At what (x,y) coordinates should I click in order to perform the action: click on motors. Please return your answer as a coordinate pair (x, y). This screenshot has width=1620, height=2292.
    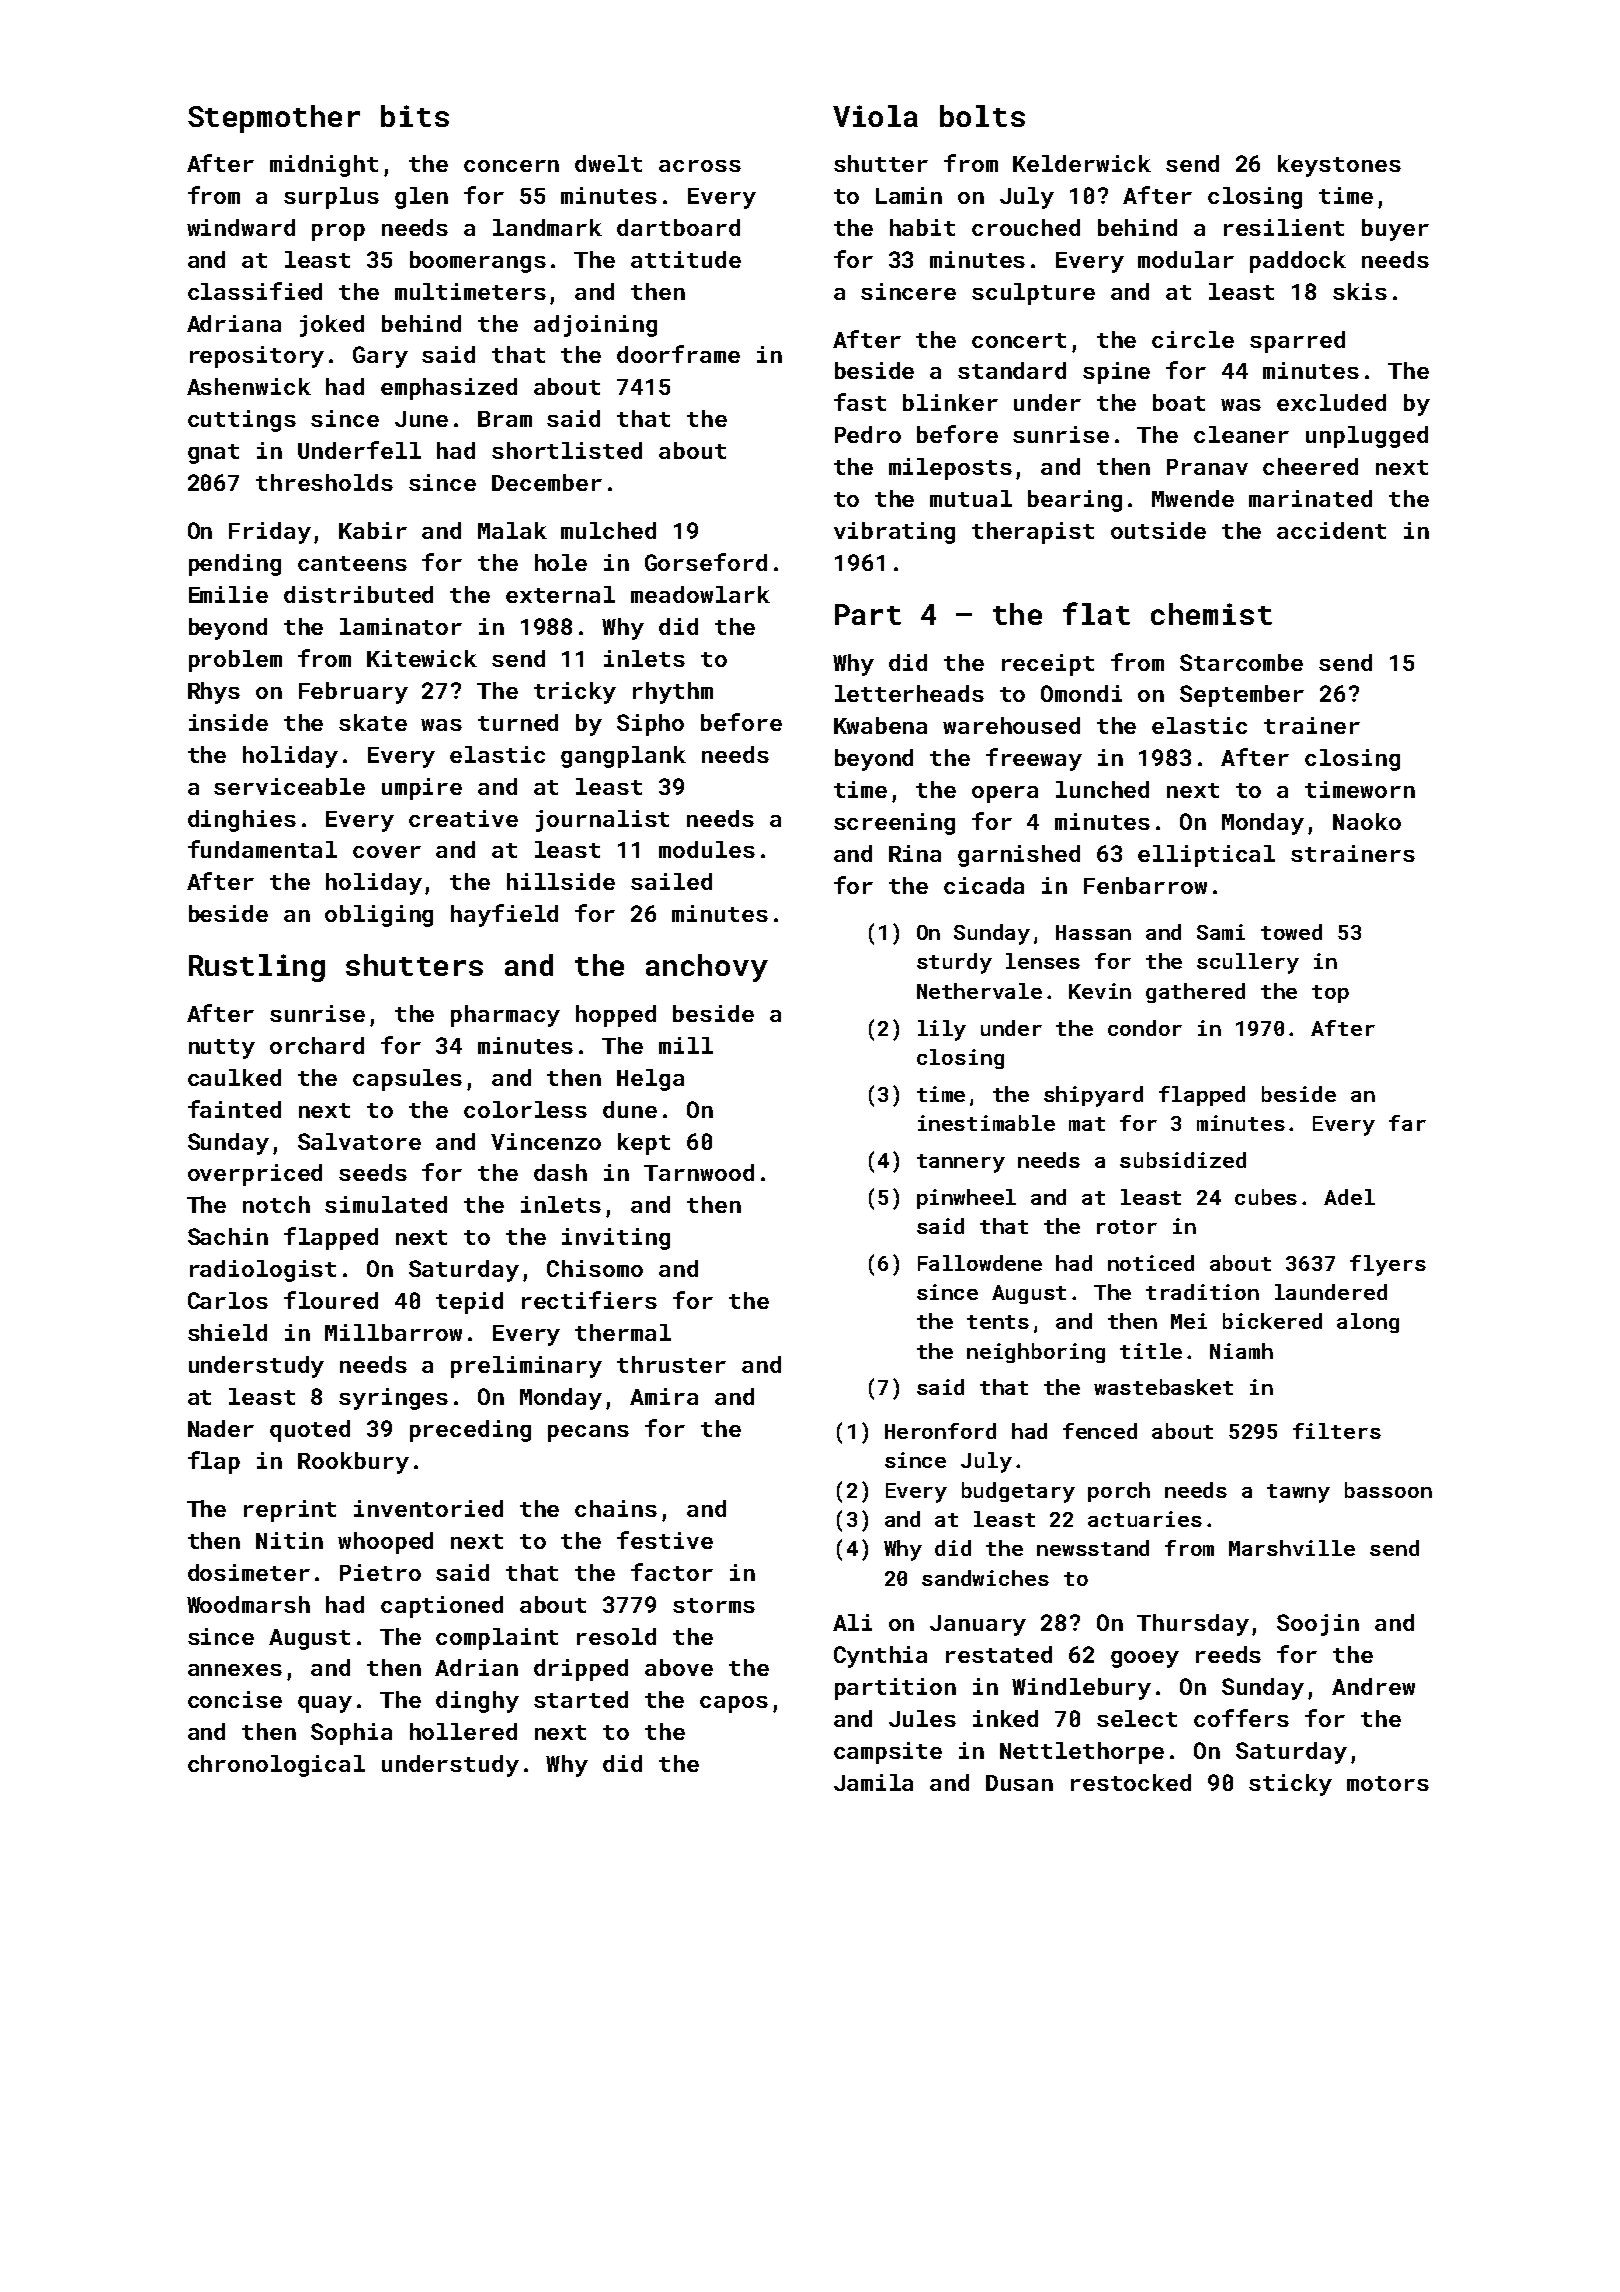
    Looking at the image, I should click on (1388, 1783).
